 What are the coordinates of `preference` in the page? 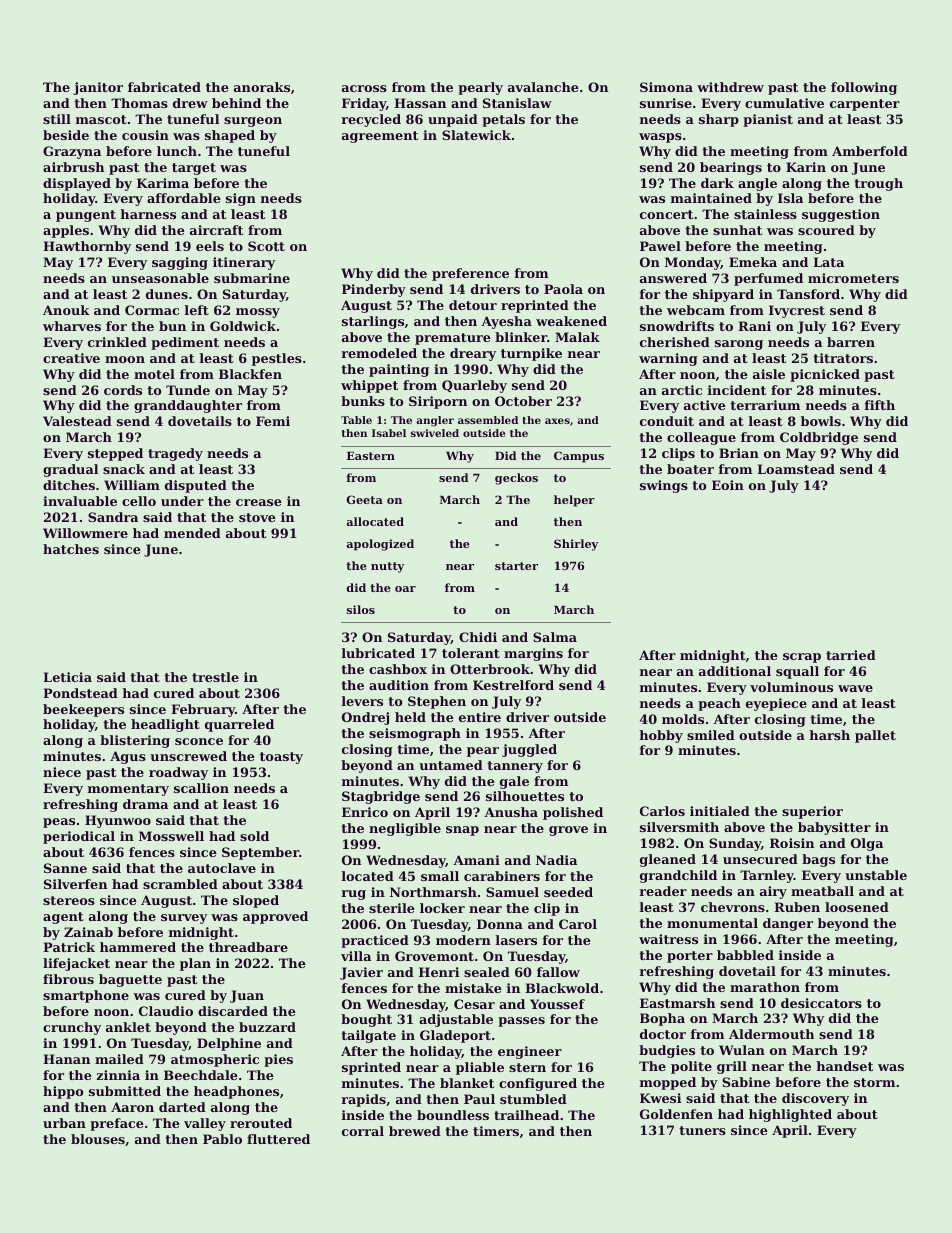 It's located at (470, 274).
